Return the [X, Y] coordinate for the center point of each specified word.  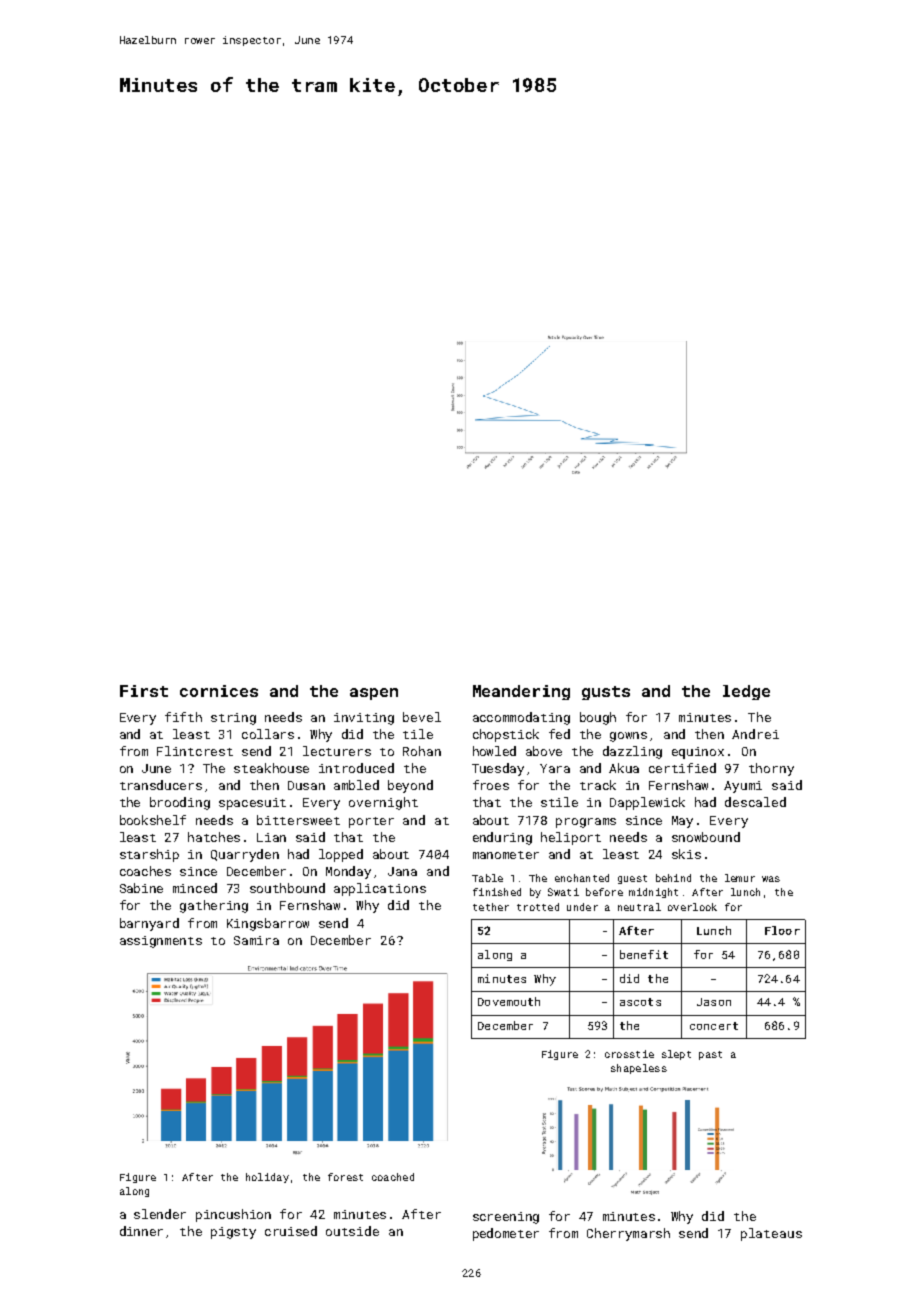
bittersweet [298, 820]
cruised [291, 1231]
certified [682, 768]
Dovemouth [509, 1001]
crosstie [629, 1054]
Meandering [521, 692]
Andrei [755, 734]
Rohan [422, 751]
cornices [219, 691]
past [710, 1055]
